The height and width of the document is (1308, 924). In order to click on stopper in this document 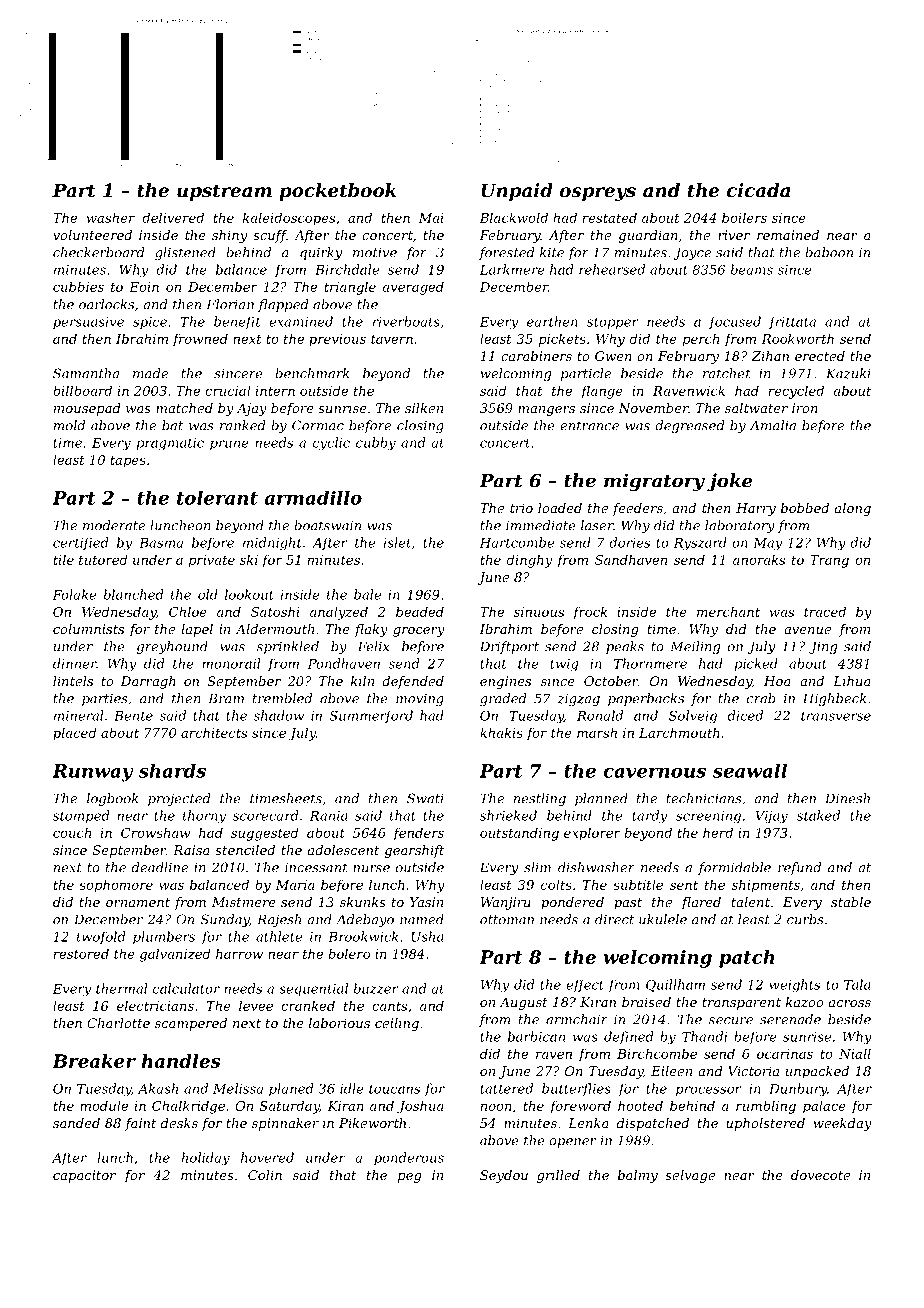, I will do `click(613, 323)`.
